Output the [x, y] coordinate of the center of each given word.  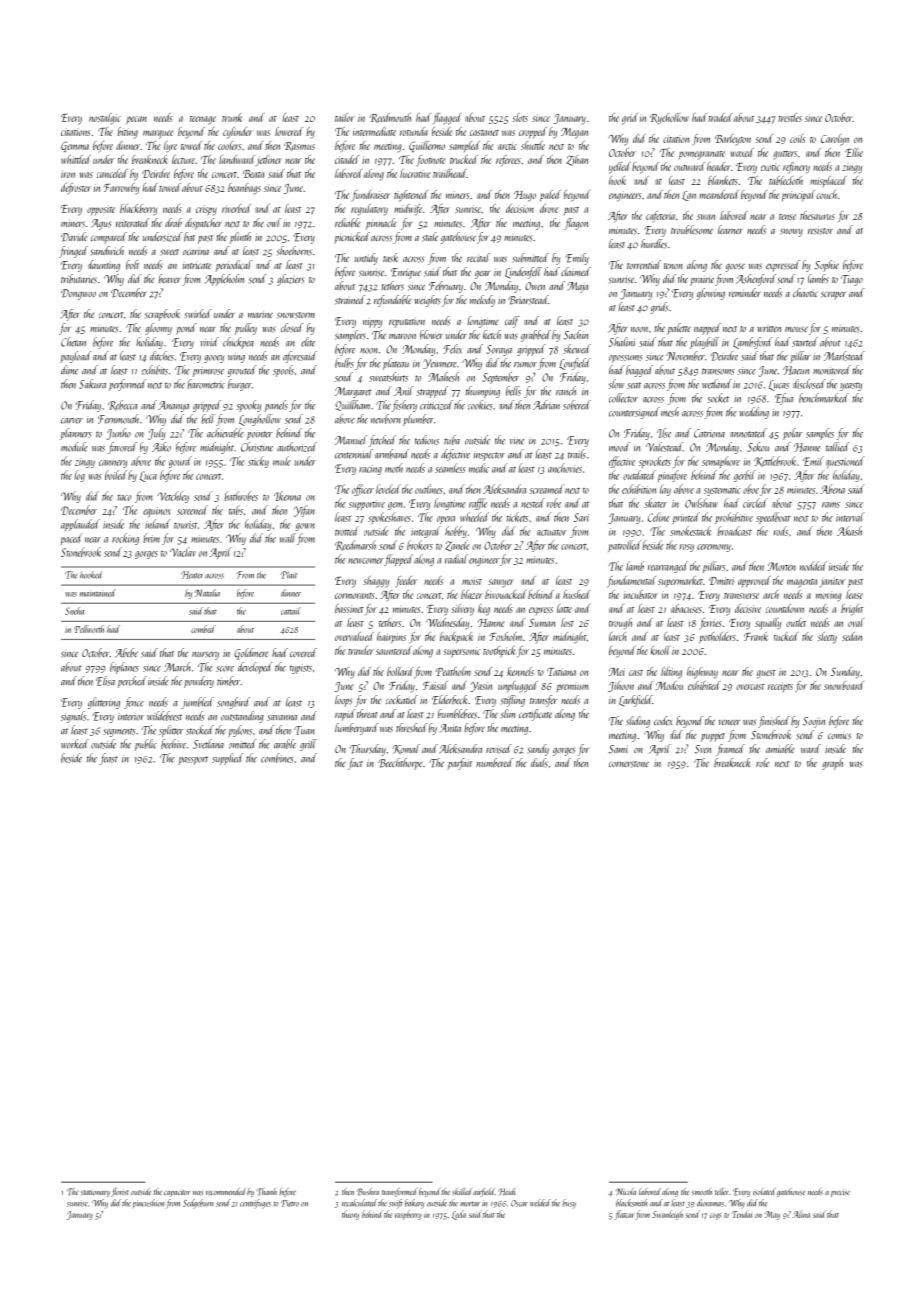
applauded [80, 525]
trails [577, 454]
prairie [702, 280]
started [805, 342]
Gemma [75, 147]
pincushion [148, 1204]
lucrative [415, 173]
